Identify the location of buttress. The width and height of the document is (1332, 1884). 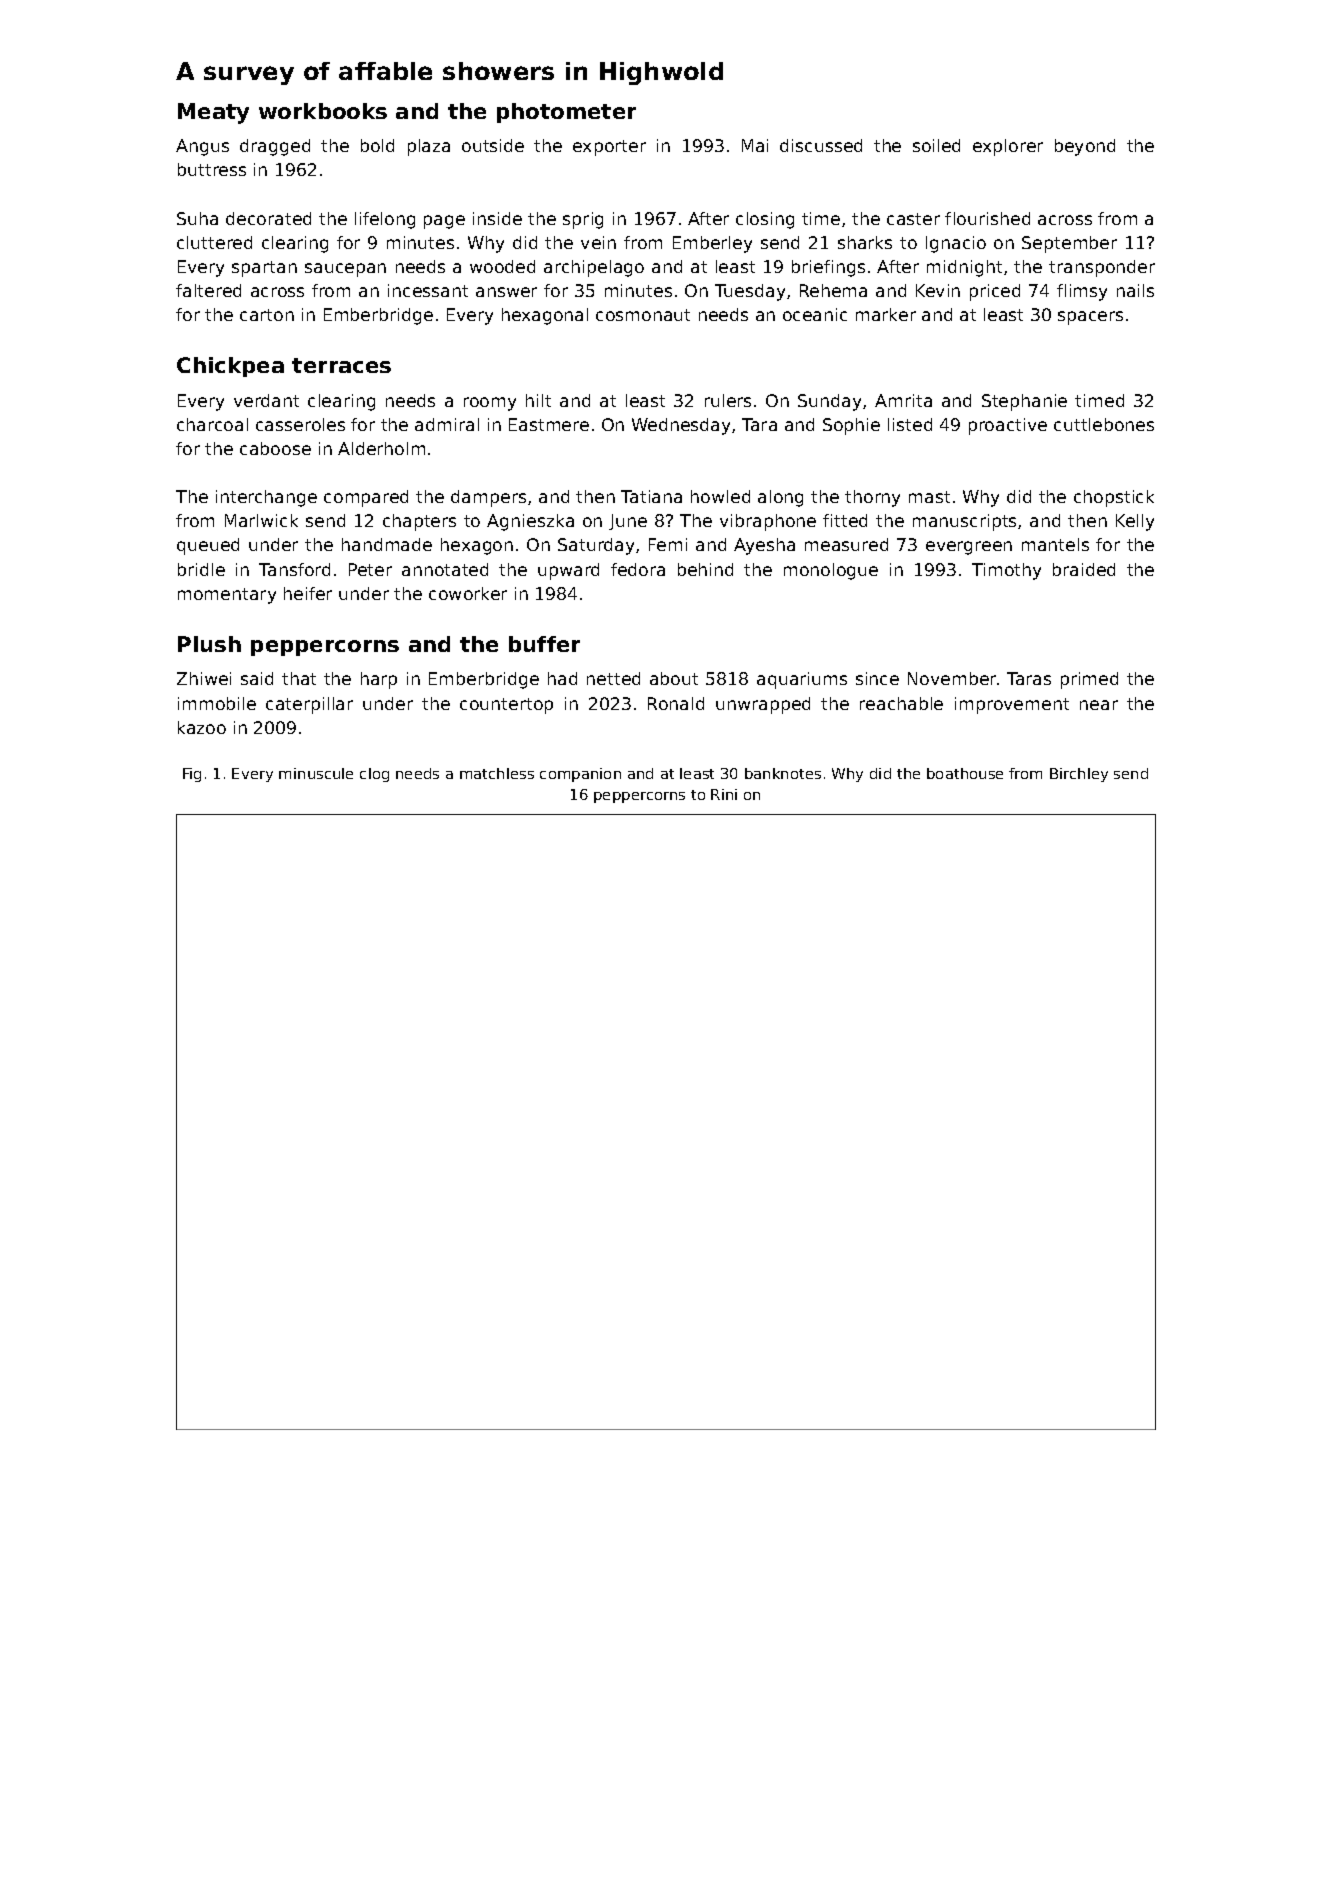
(212, 169).
